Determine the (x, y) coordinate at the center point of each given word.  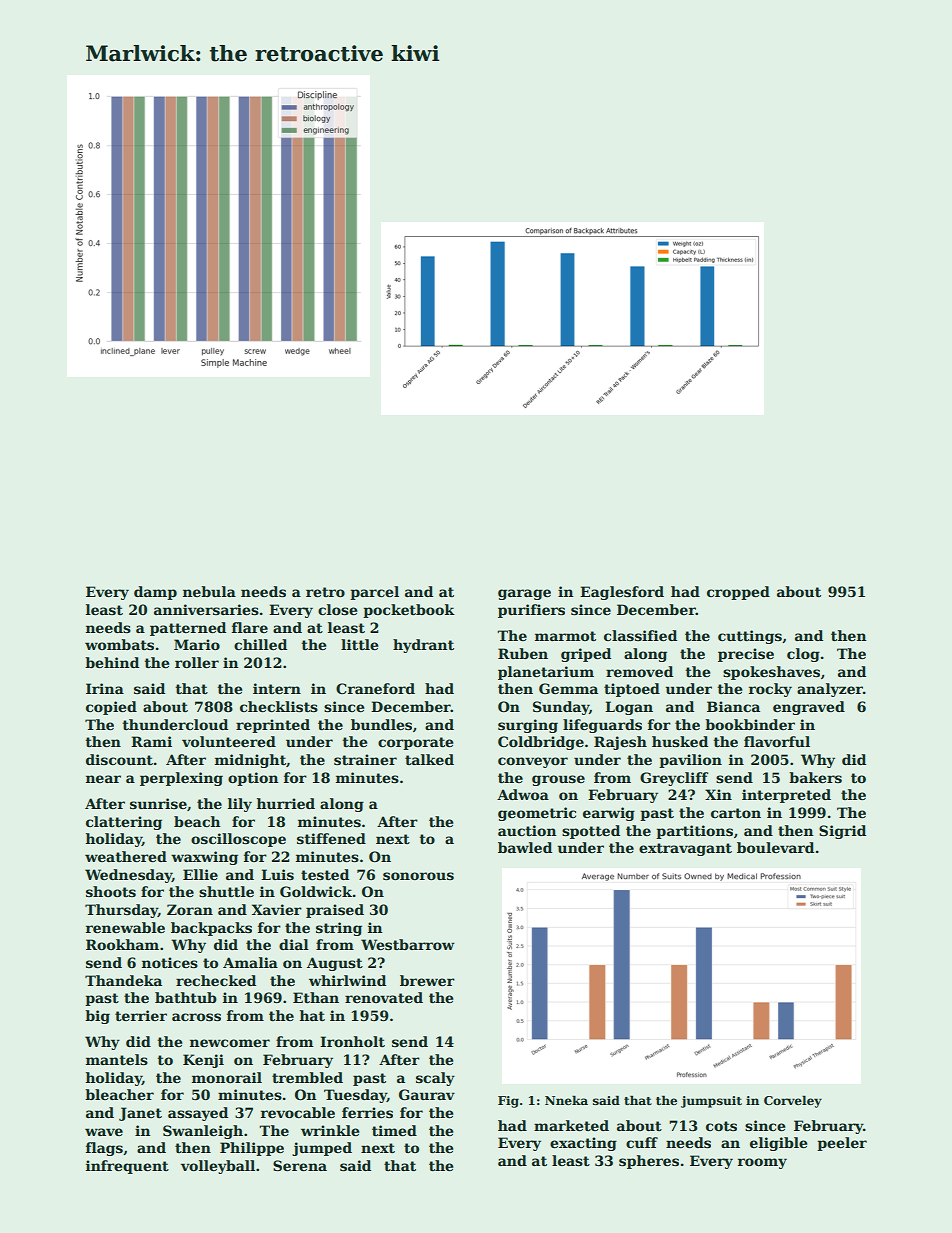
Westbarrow (408, 944)
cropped (738, 593)
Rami (151, 741)
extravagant (685, 849)
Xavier (277, 909)
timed (394, 1130)
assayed (198, 1114)
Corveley (793, 1101)
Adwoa (523, 794)
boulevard (775, 847)
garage (524, 594)
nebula (209, 591)
